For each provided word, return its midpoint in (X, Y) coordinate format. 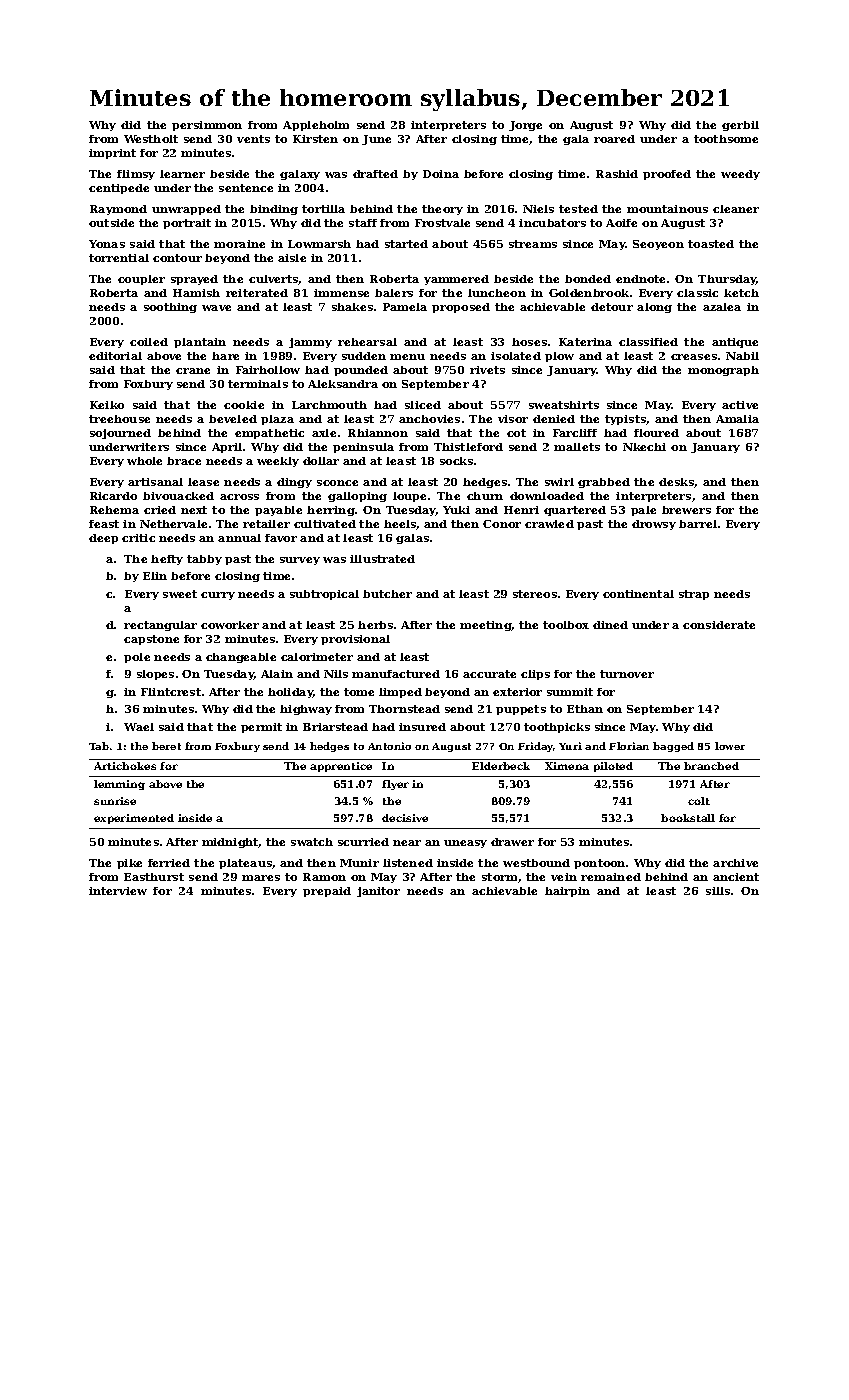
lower (730, 746)
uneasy (465, 844)
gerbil (740, 126)
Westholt (151, 139)
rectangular (160, 626)
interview (118, 891)
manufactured (396, 674)
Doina (441, 174)
